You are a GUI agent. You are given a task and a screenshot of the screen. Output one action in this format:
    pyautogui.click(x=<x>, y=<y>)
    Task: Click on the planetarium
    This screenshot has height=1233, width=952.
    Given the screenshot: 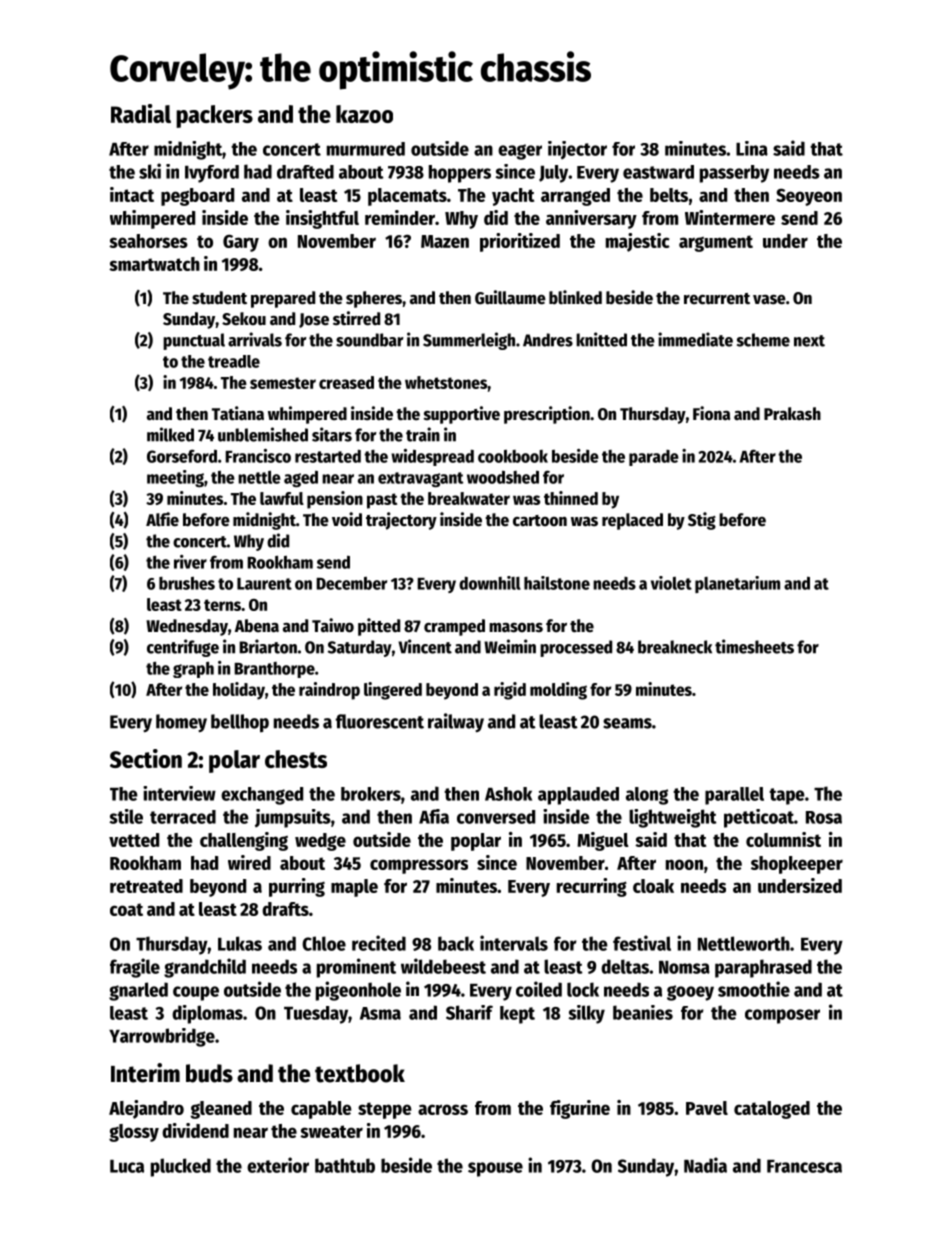 What is the action you would take?
    pyautogui.click(x=737, y=584)
